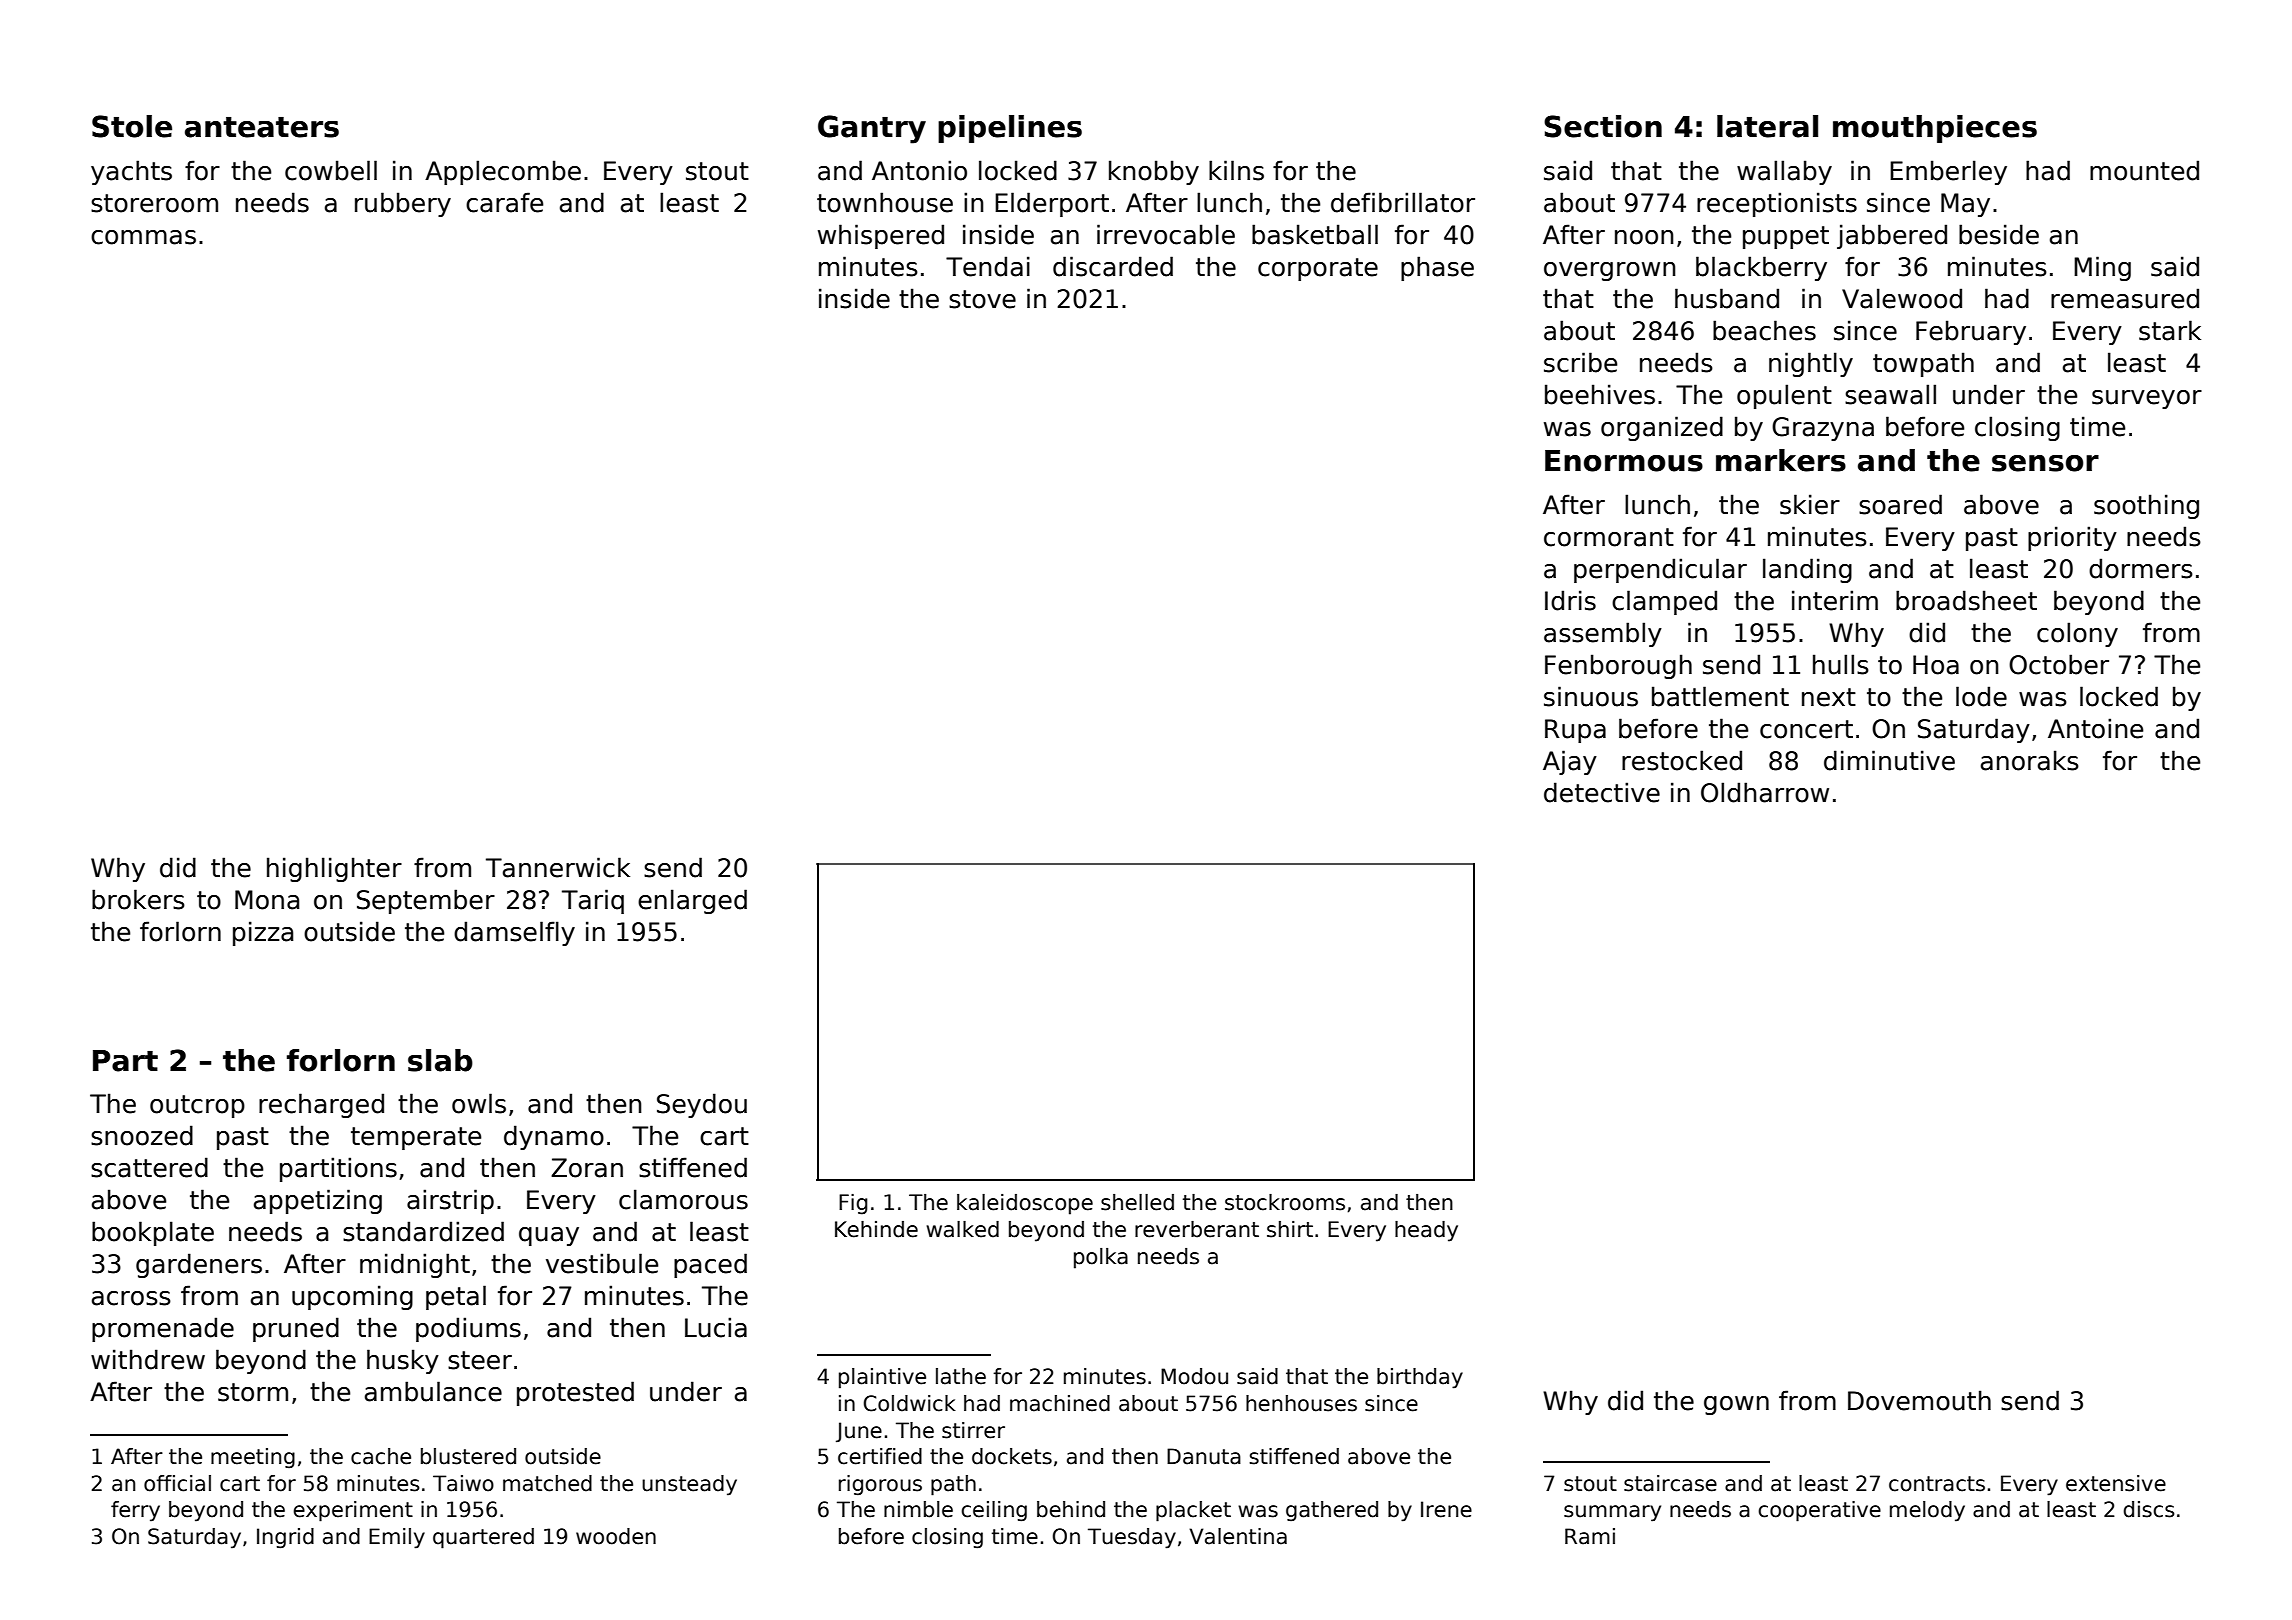 This image has height=1620, width=2292. Describe the element at coordinates (334, 869) in the image. I see `highlighter` at that location.
